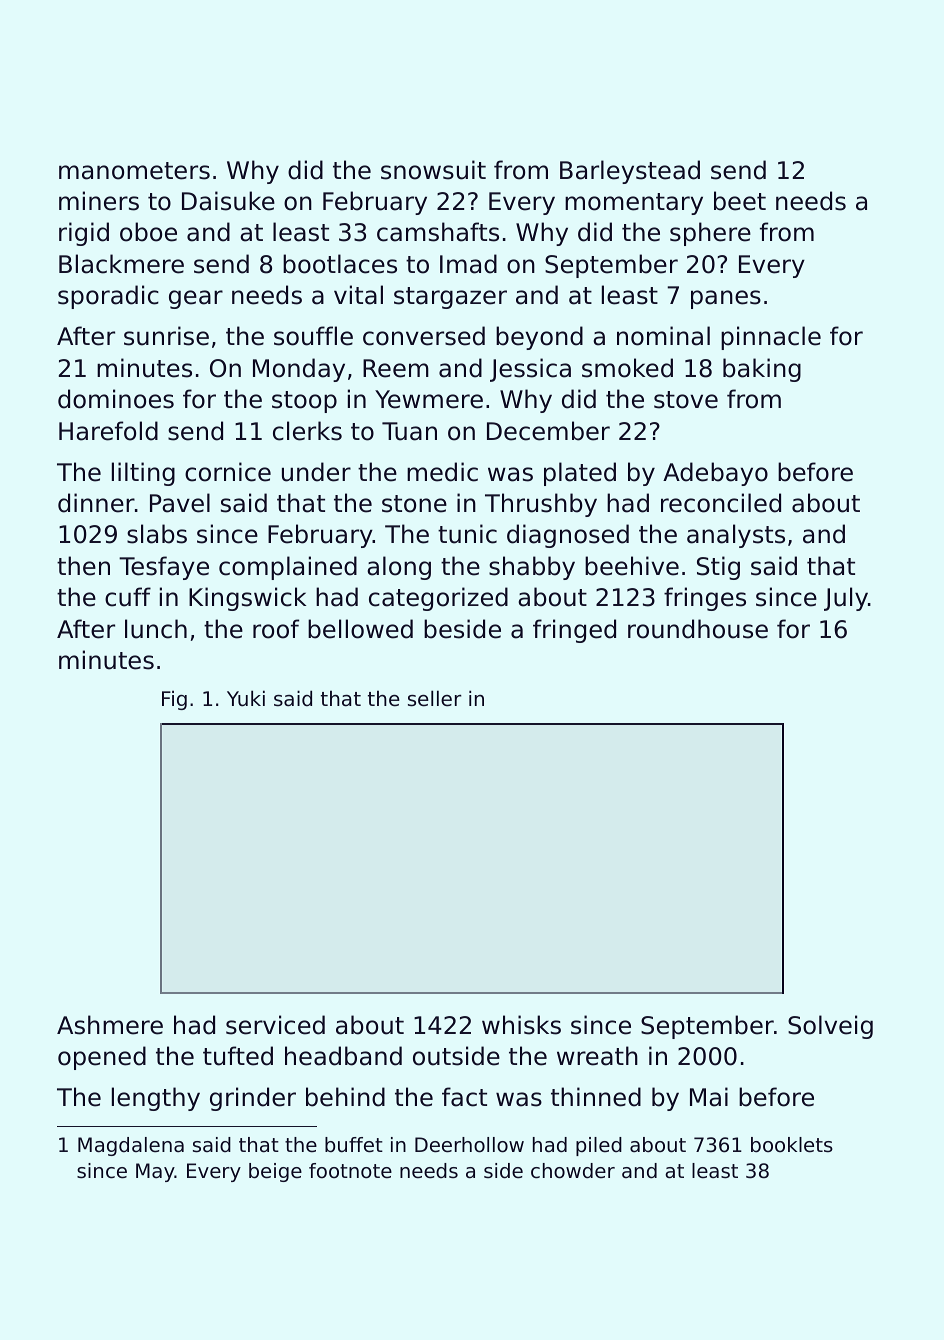 This screenshot has height=1340, width=944. Describe the element at coordinates (433, 170) in the screenshot. I see `snowsuit` at that location.
